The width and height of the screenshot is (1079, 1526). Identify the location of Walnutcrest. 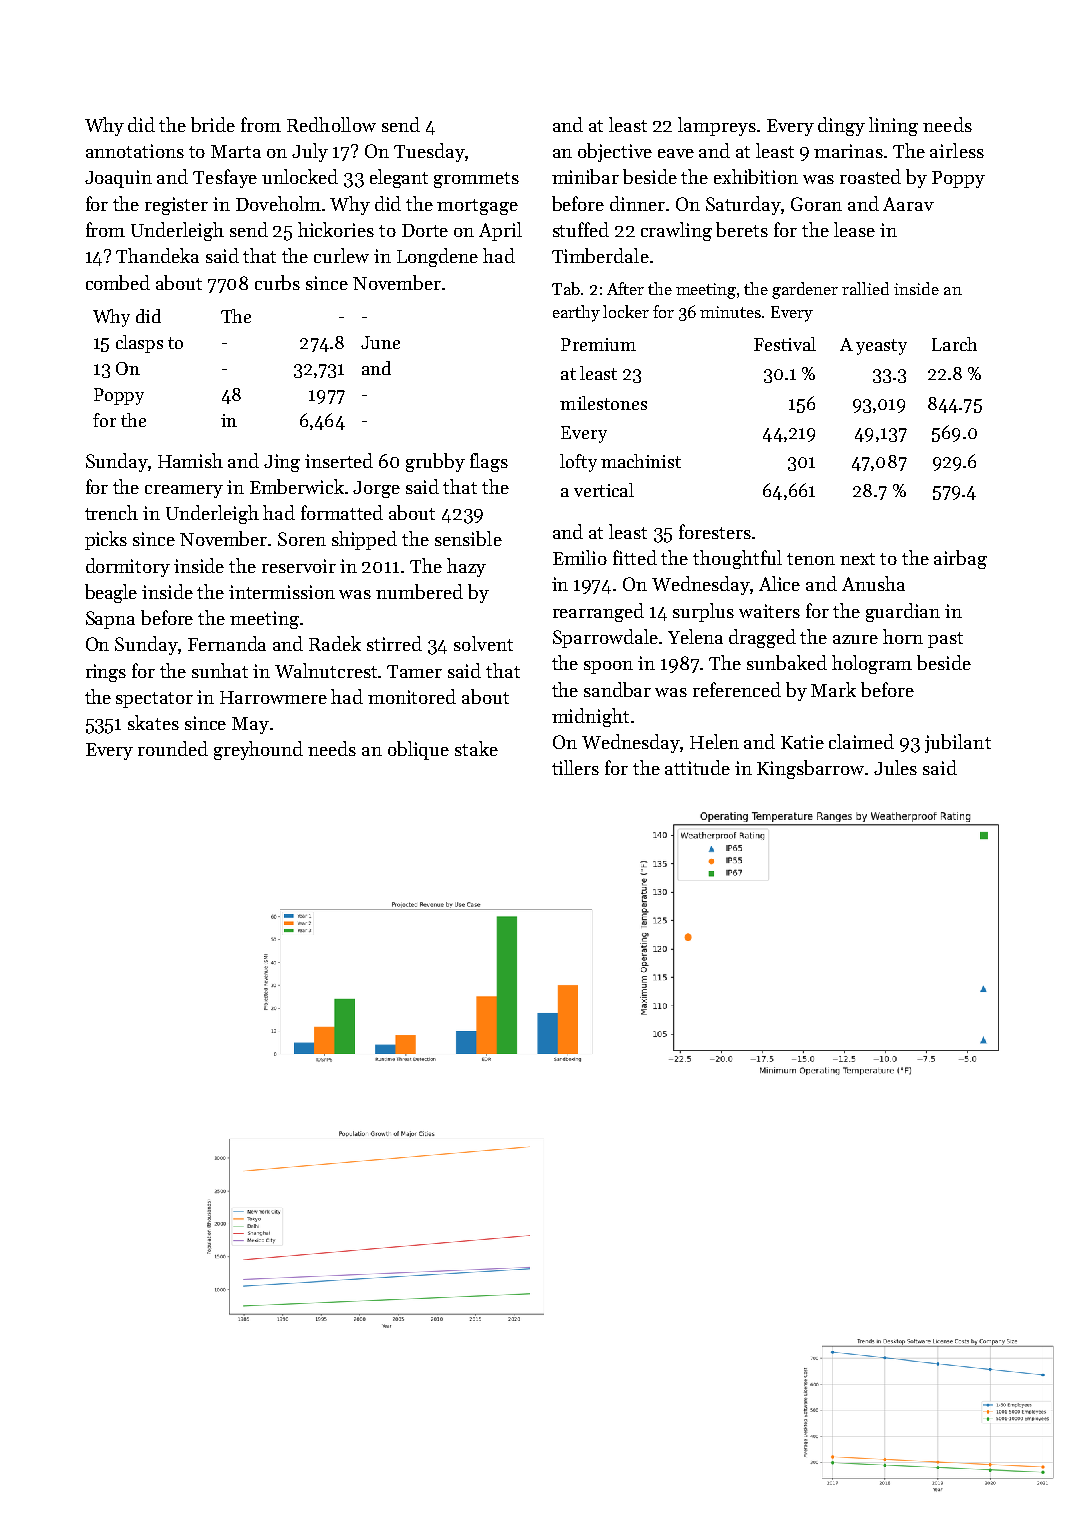
(327, 670).
